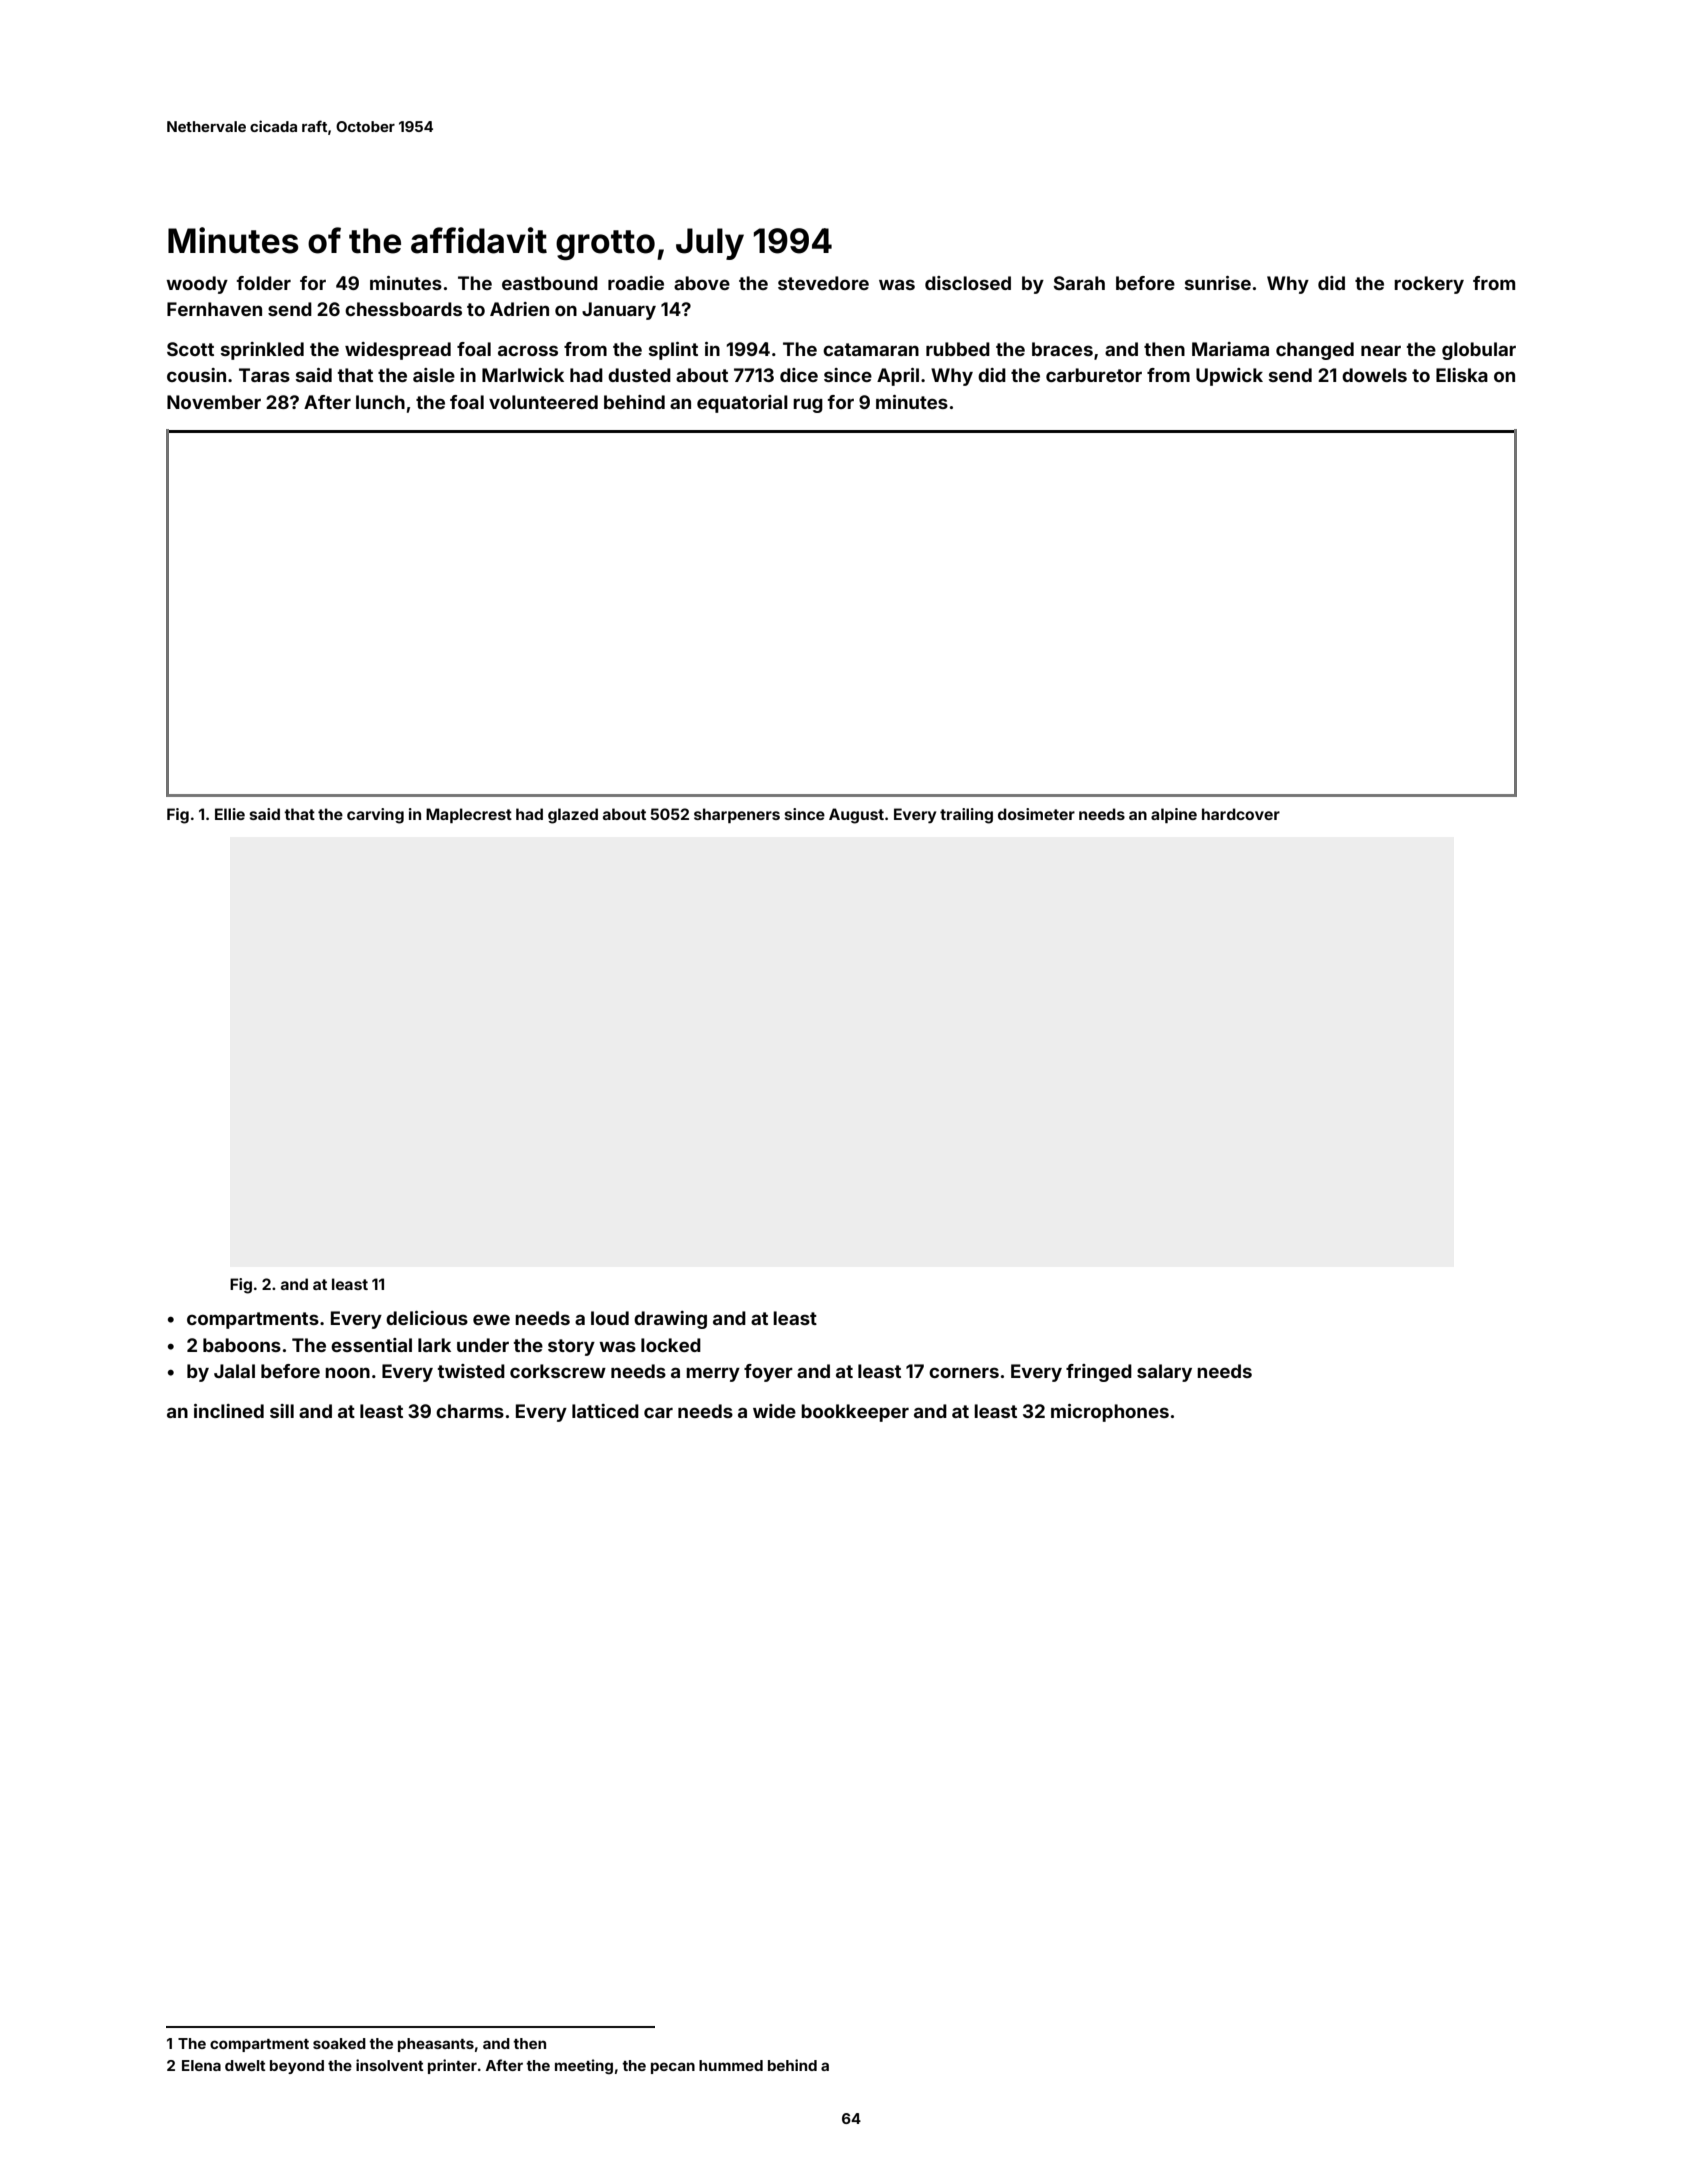 This screenshot has height=2178, width=1683. I want to click on Sarah, so click(1079, 283).
